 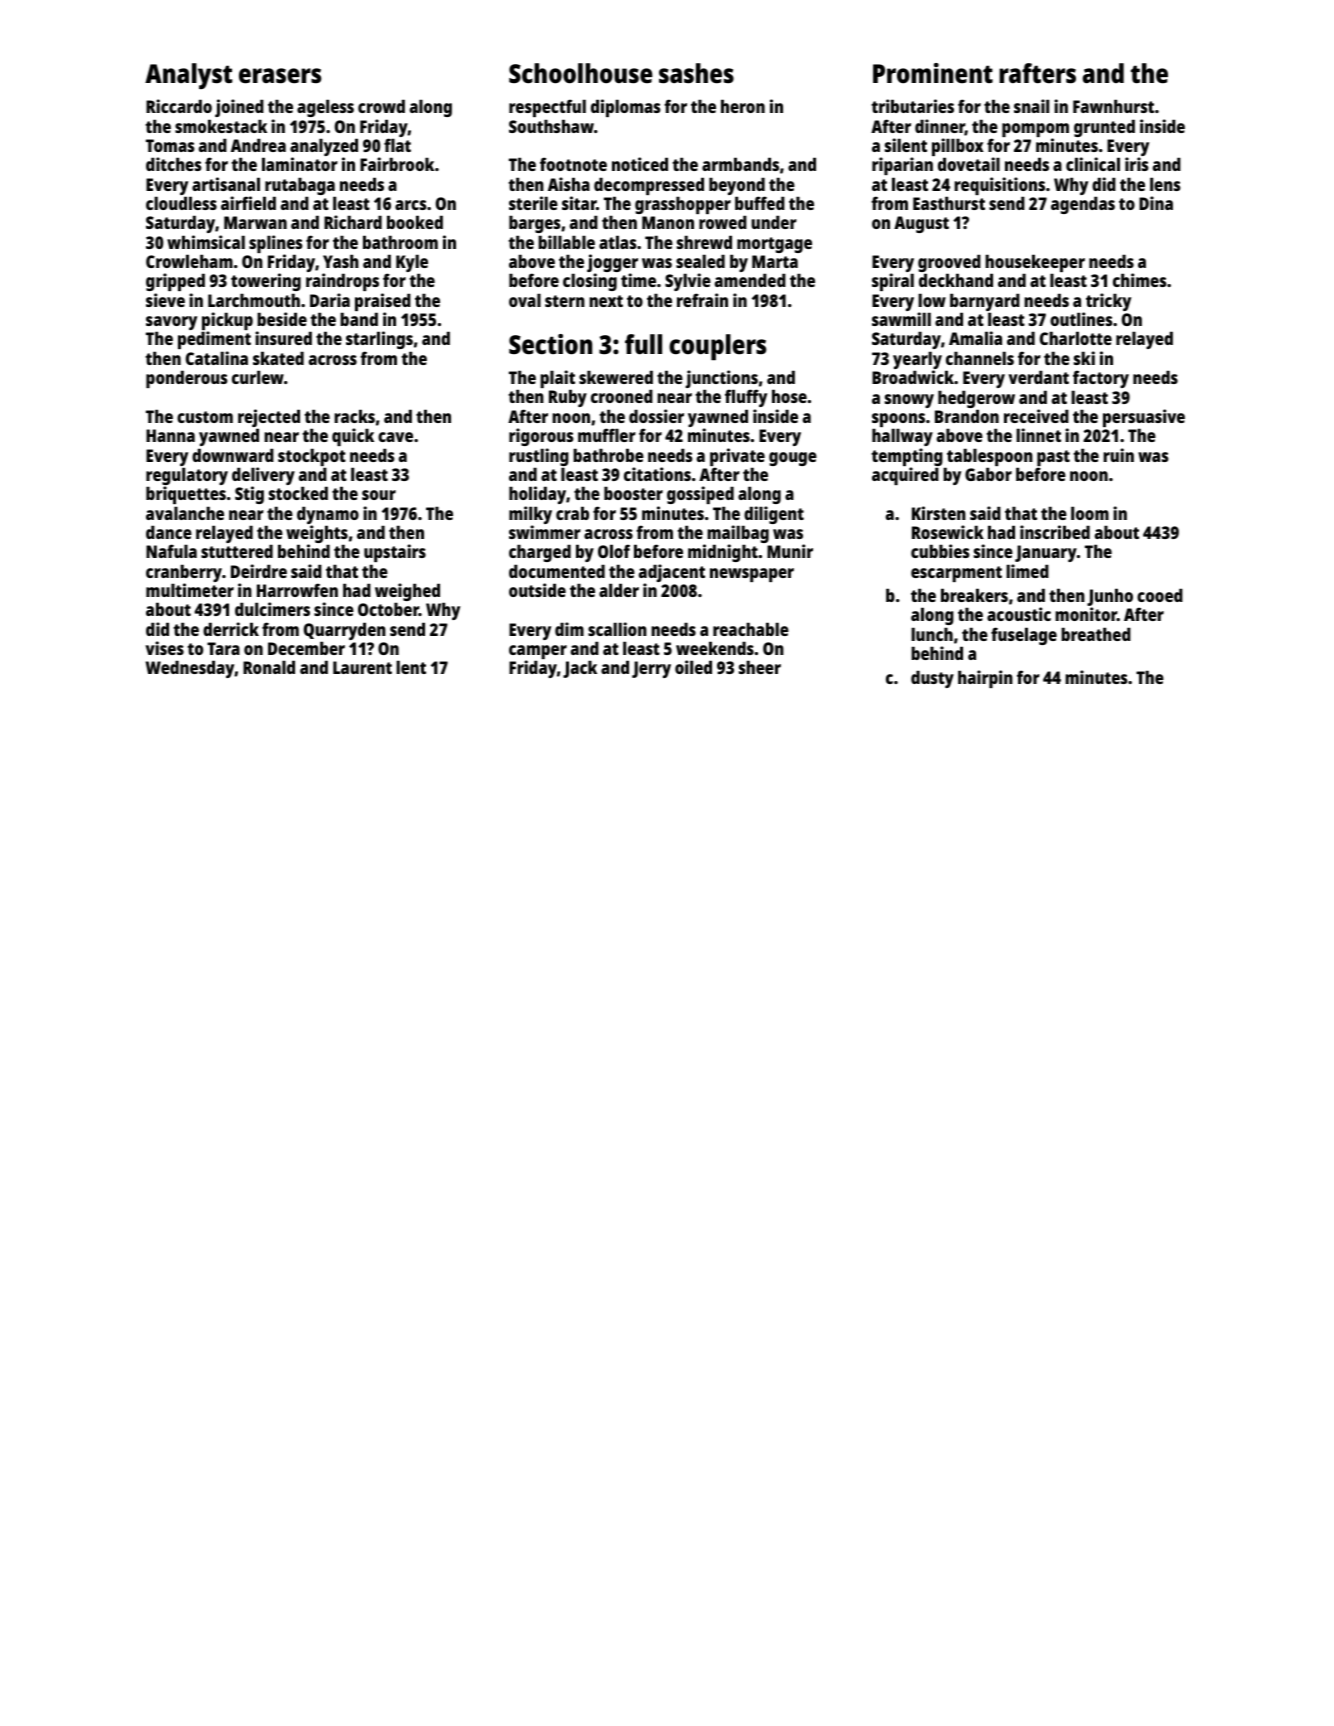 What do you see at coordinates (619, 590) in the image?
I see `alder` at bounding box center [619, 590].
